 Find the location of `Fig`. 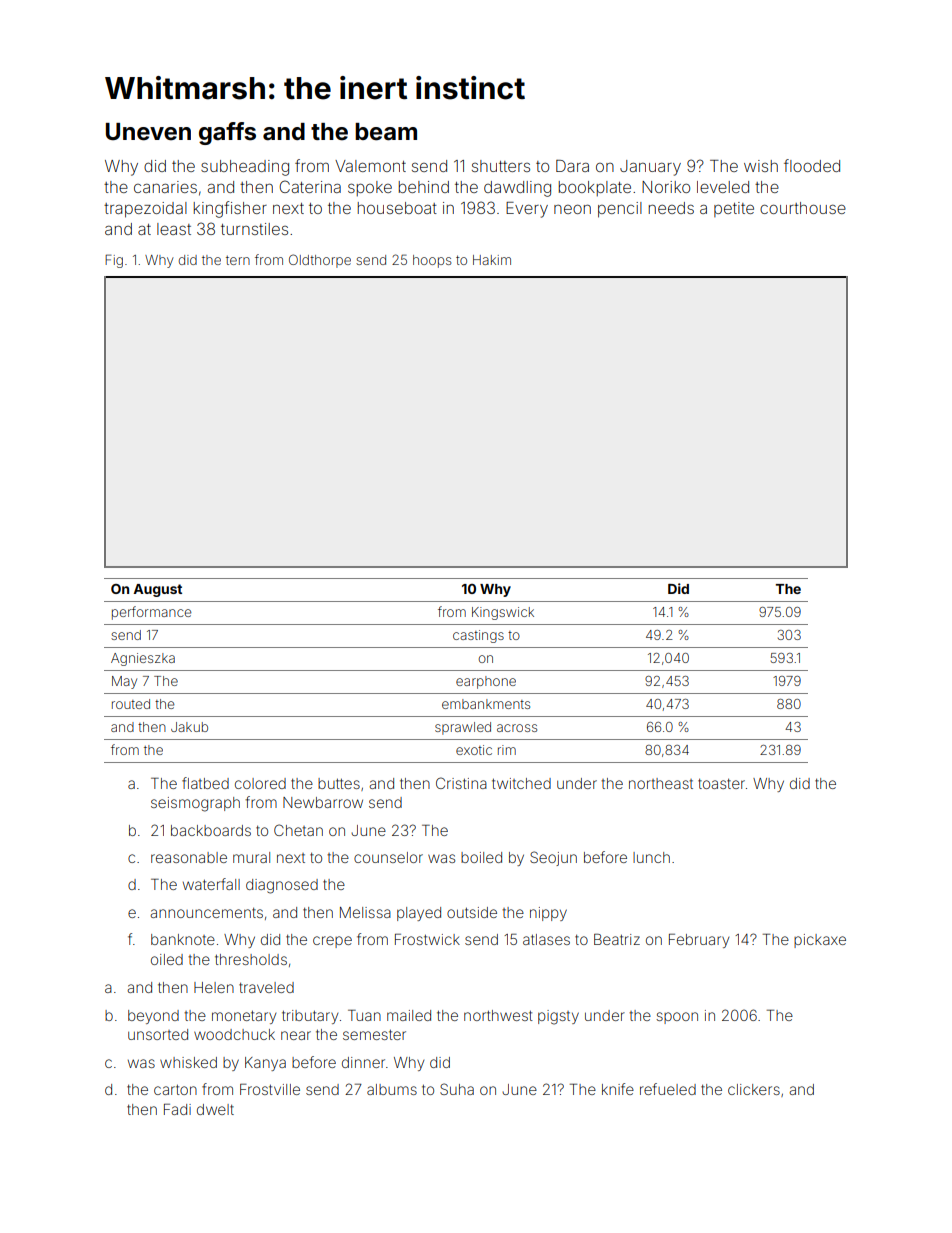

Fig is located at coordinates (114, 261).
